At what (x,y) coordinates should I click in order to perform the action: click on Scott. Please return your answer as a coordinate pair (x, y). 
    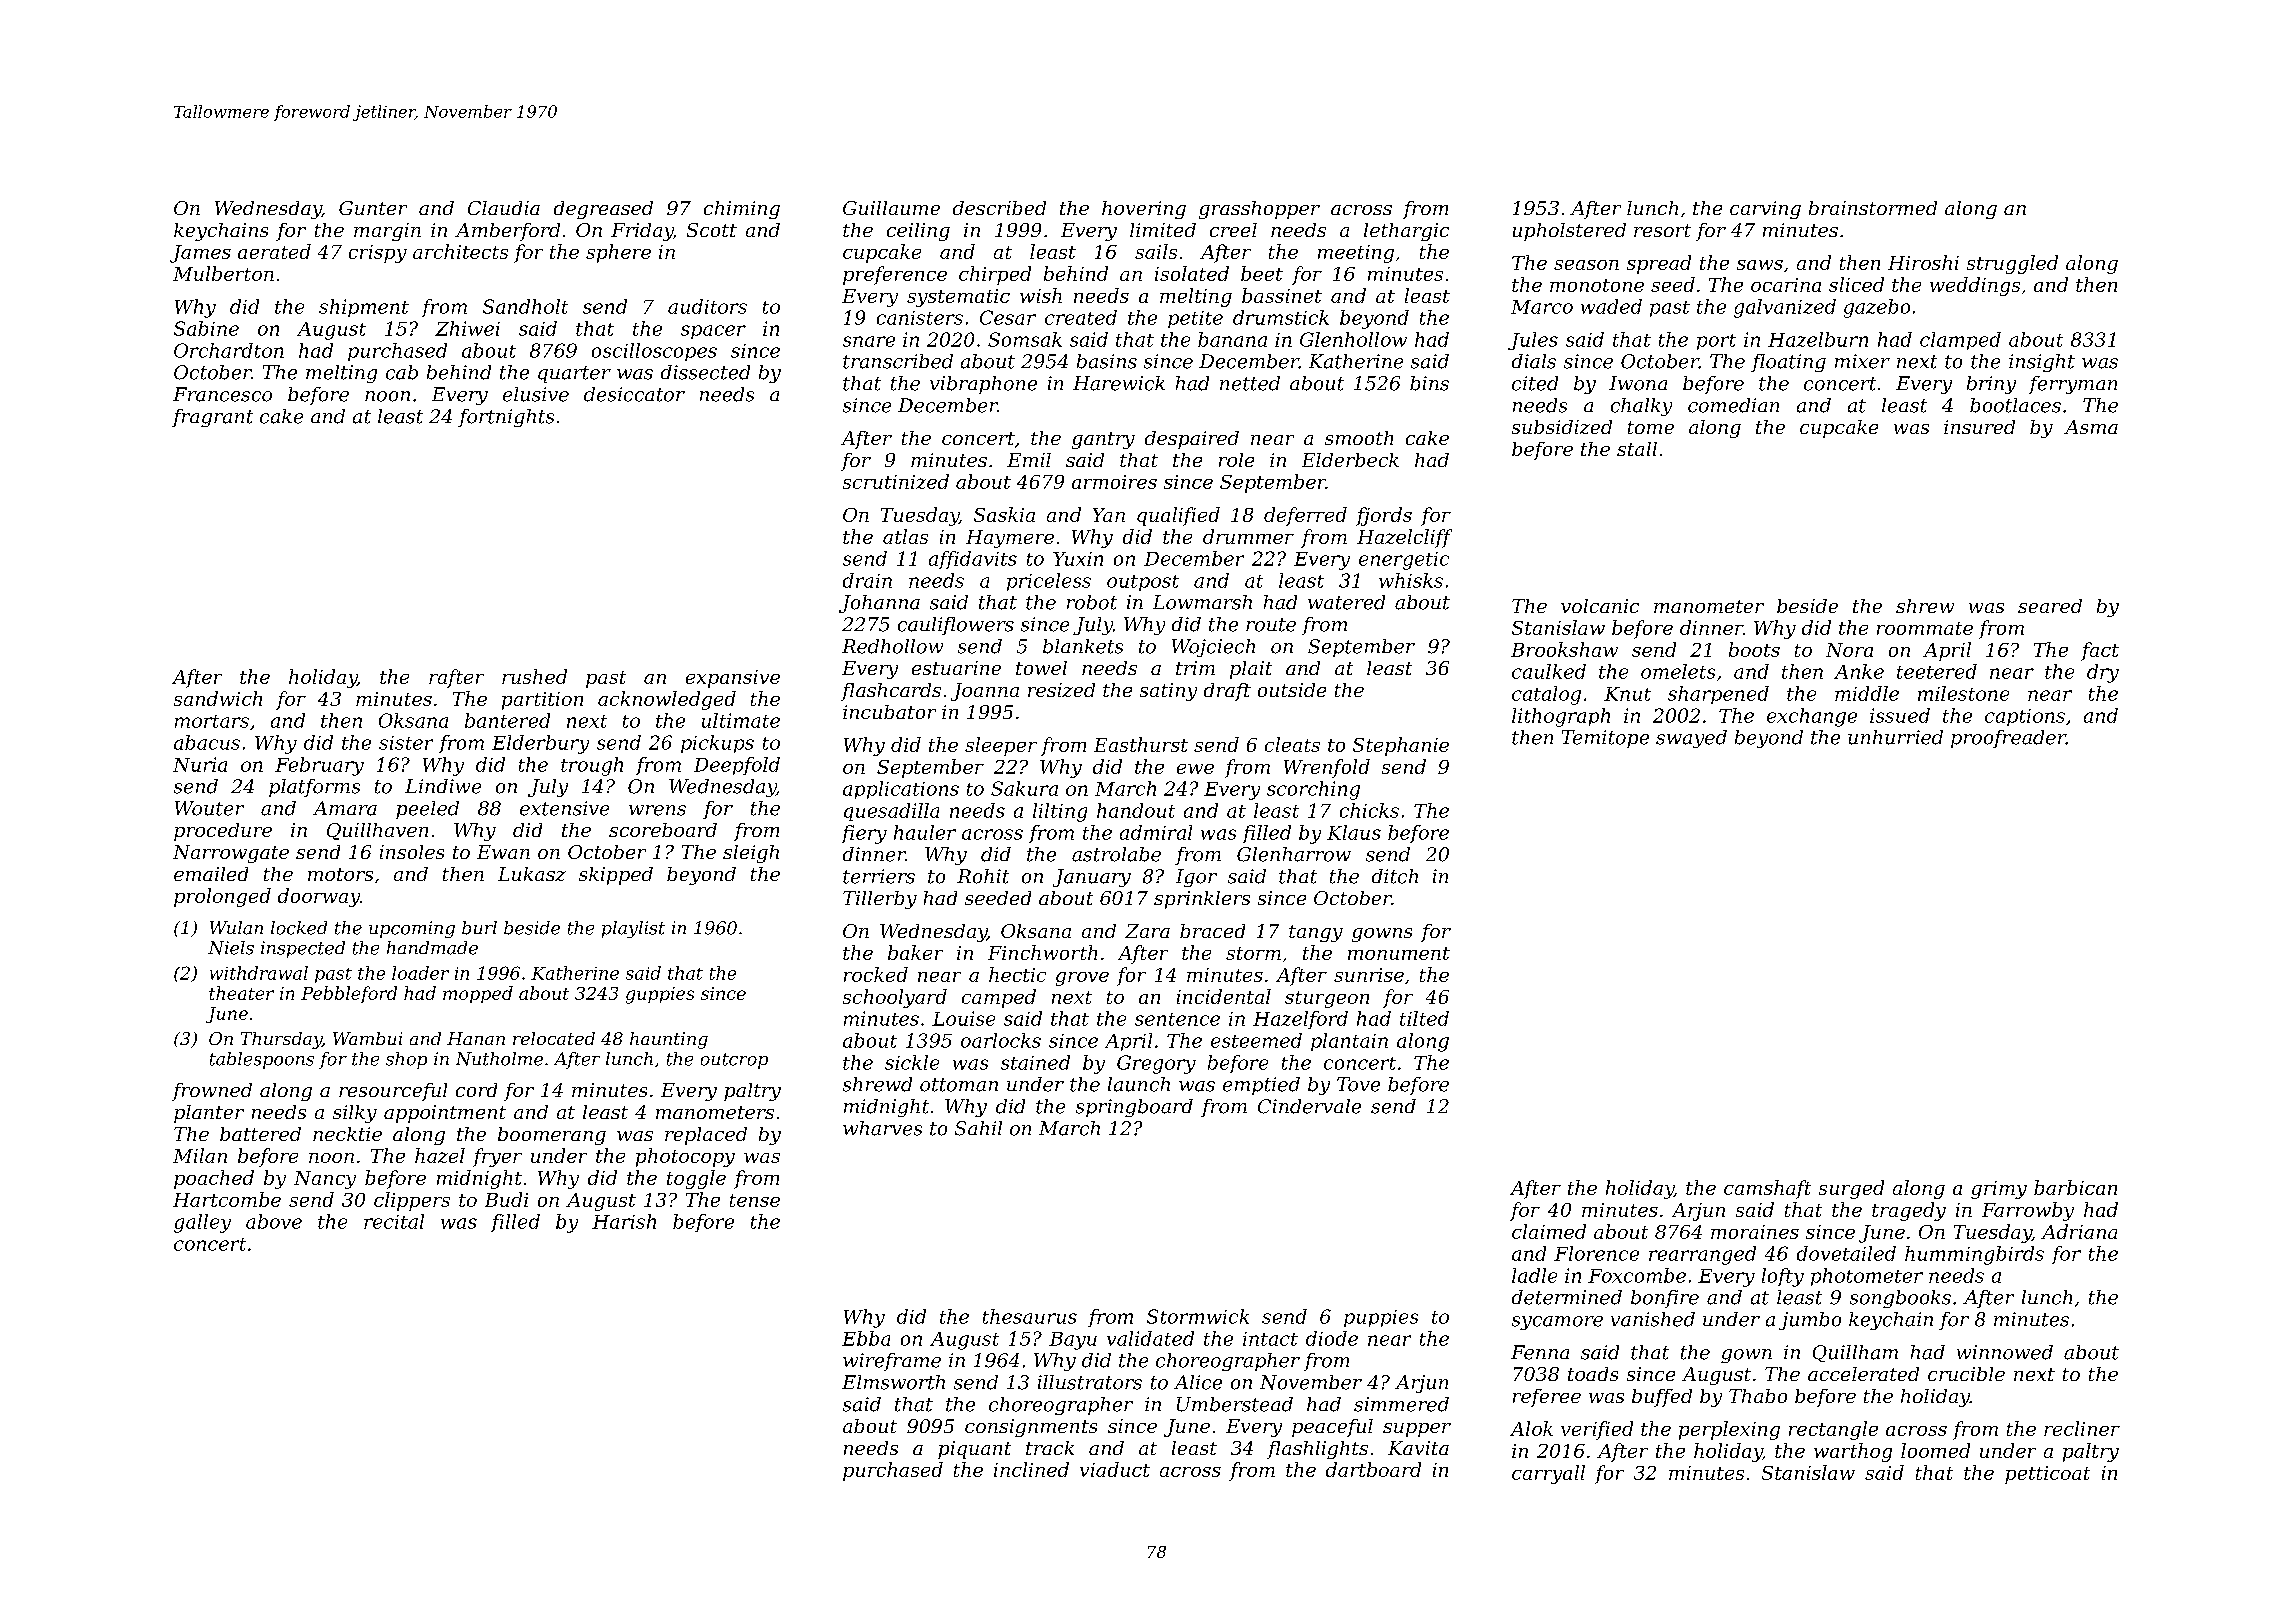
    Looking at the image, I should click on (712, 230).
